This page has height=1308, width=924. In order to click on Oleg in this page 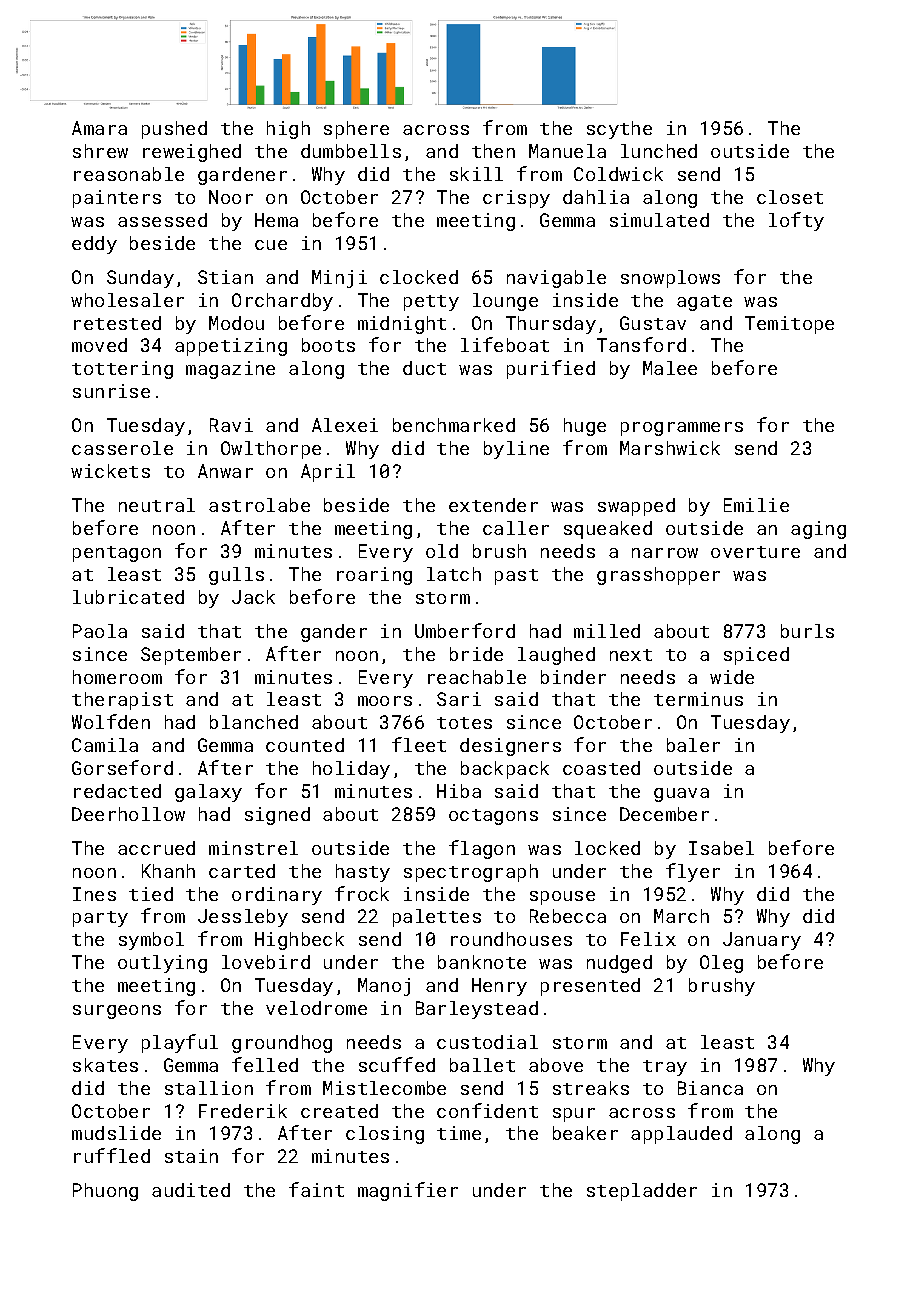, I will do `click(721, 964)`.
